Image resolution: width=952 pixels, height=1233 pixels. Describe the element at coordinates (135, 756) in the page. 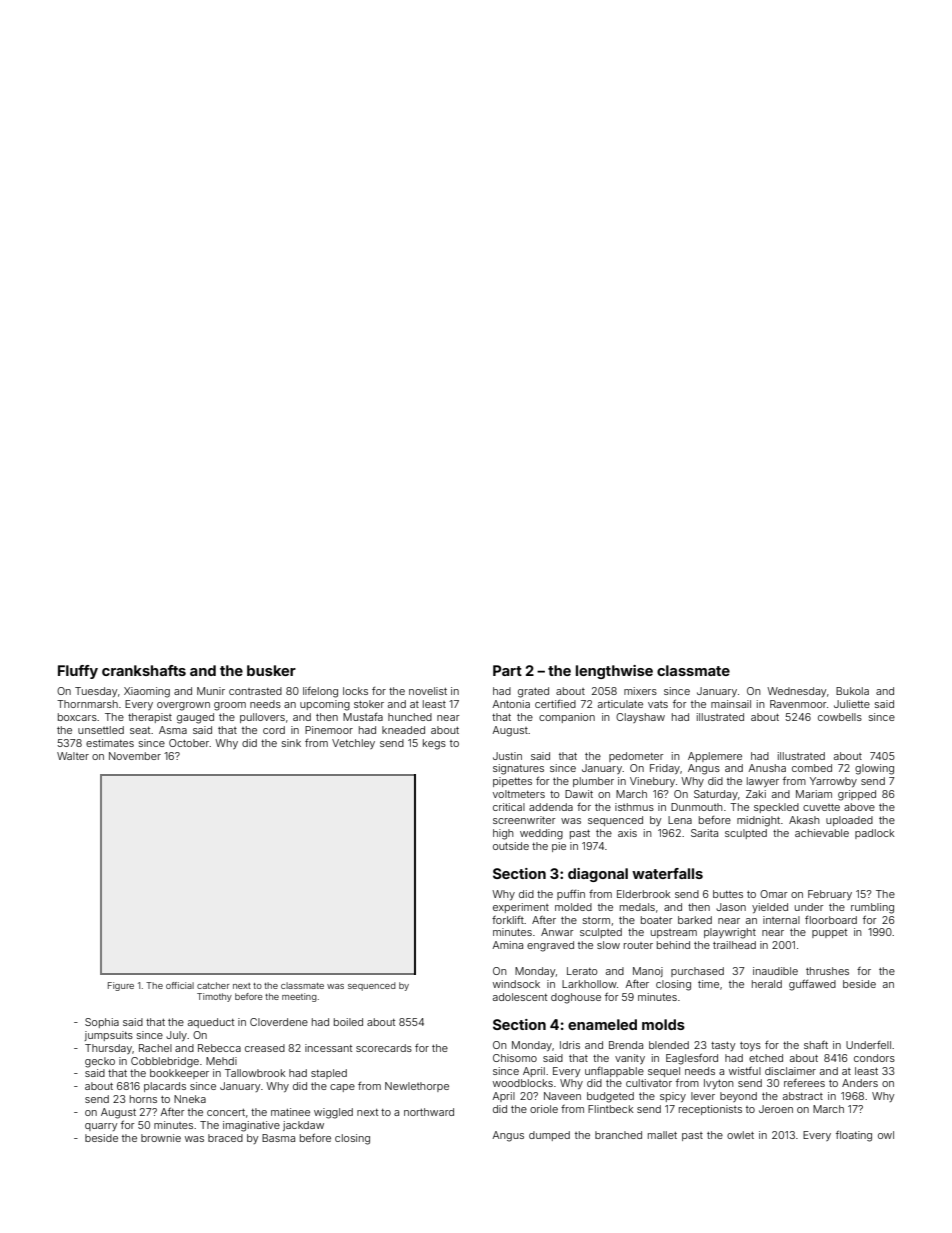

I see `November` at that location.
